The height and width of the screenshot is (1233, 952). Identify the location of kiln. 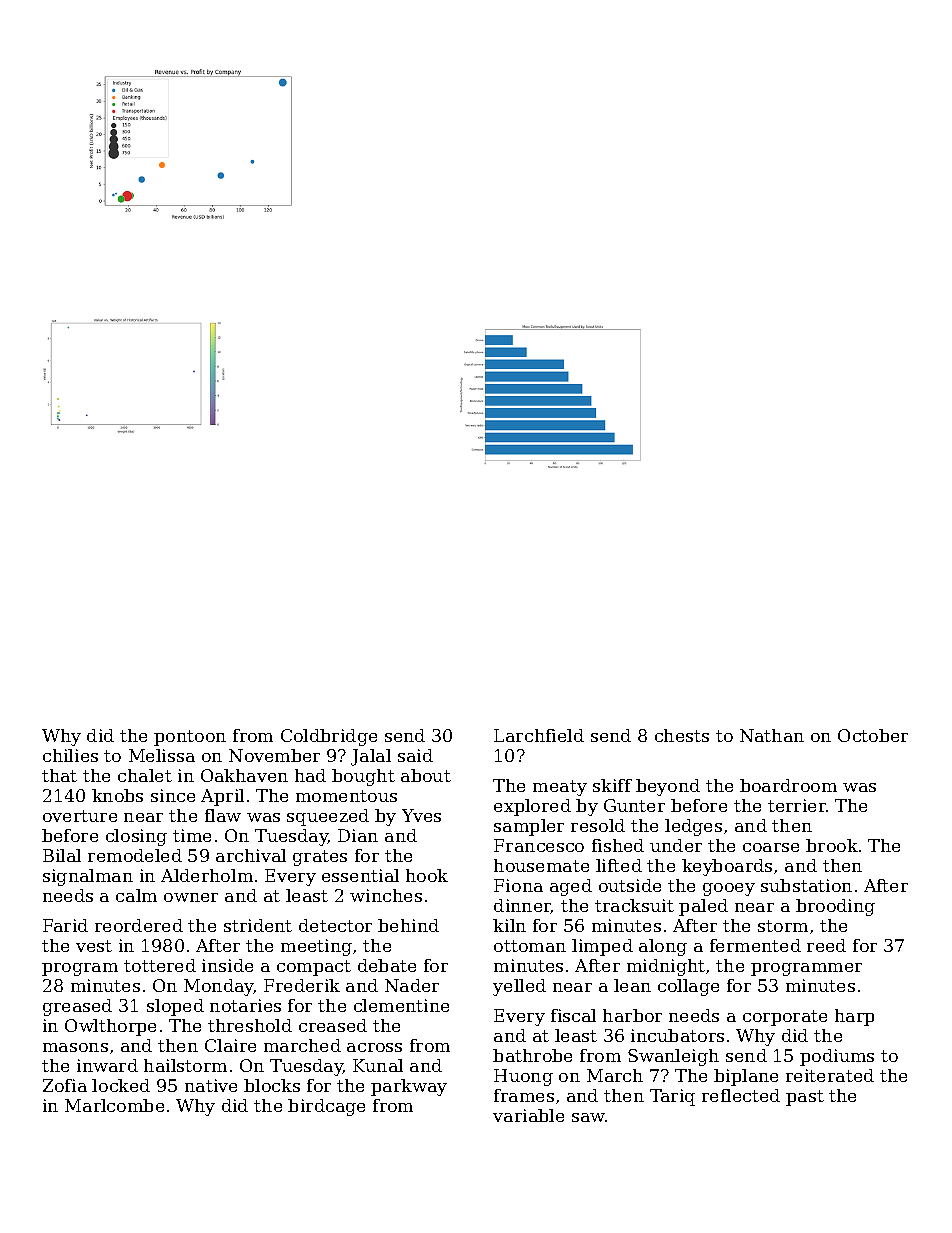
(509, 925).
